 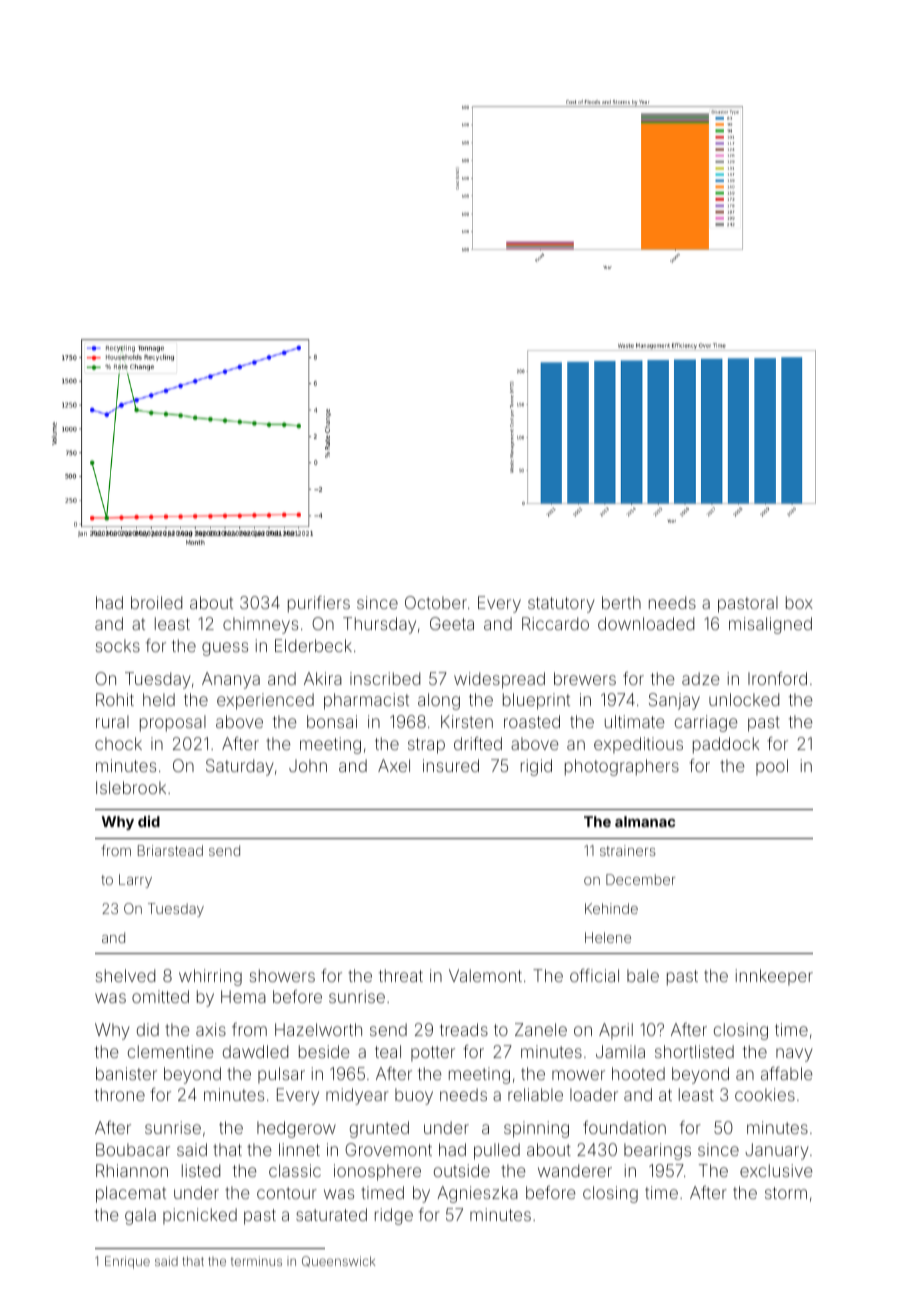 I want to click on purifiers, so click(x=319, y=604).
